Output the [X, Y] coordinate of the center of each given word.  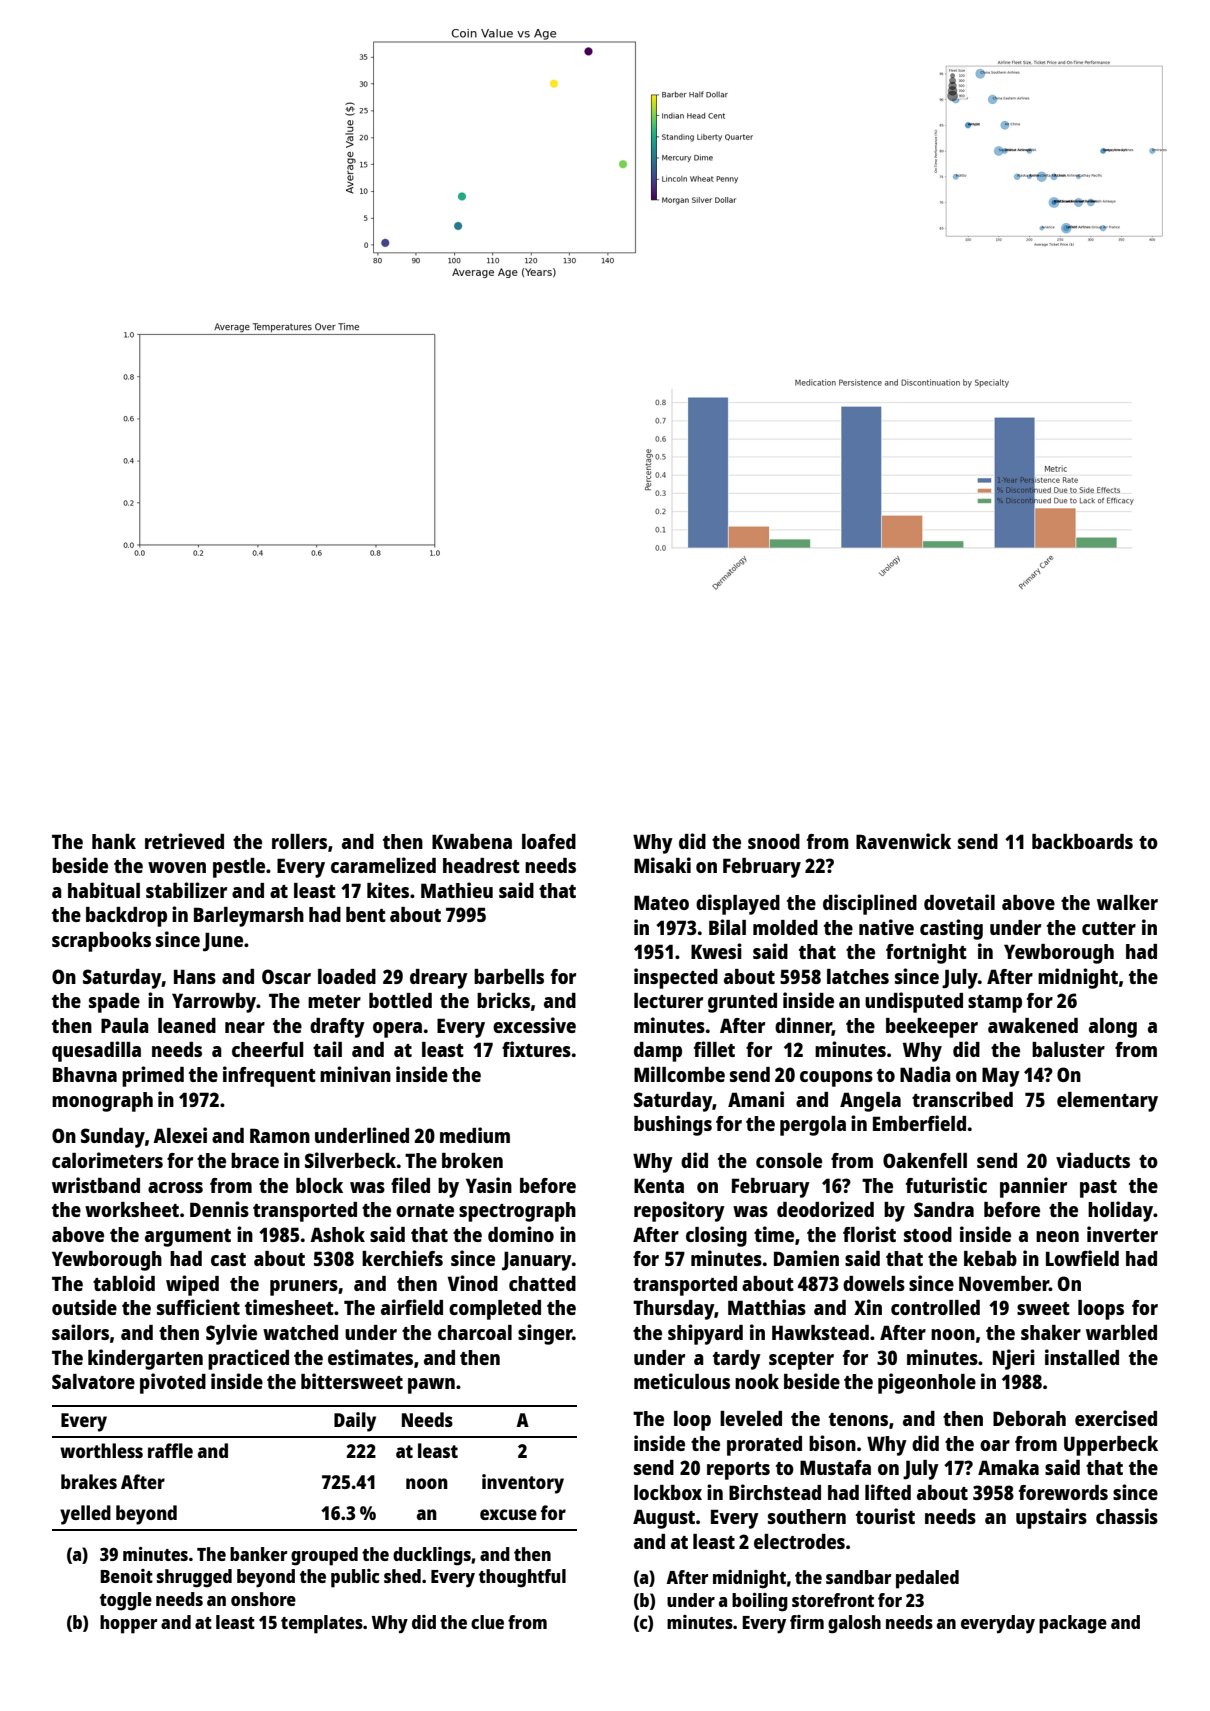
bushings [673, 1125]
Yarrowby [214, 1003]
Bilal [727, 927]
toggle [126, 1601]
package [1073, 1624]
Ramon [280, 1135]
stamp [995, 1004]
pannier [1033, 1187]
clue [487, 1622]
